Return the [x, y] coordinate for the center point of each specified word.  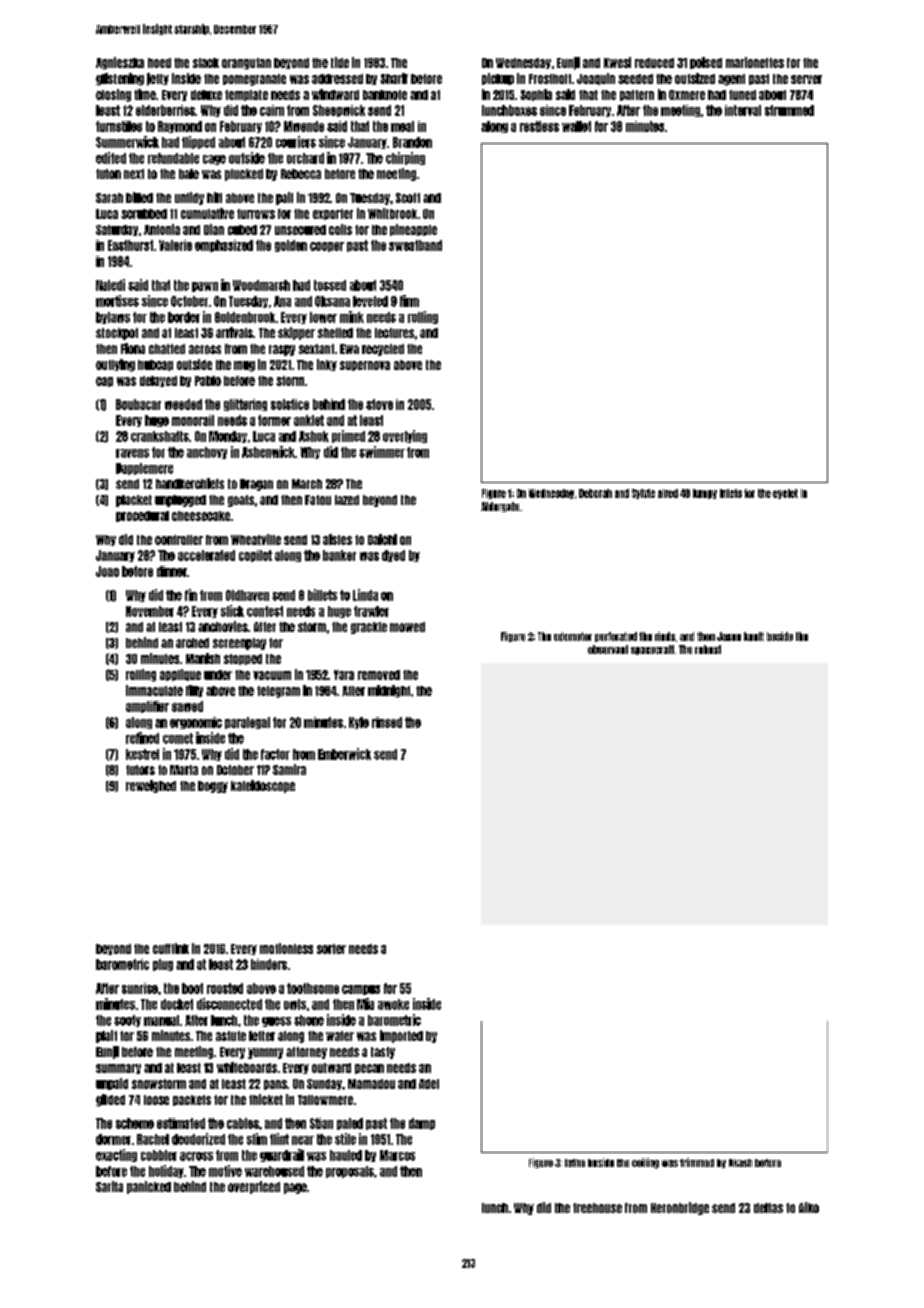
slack [206, 63]
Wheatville [256, 539]
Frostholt [550, 79]
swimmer [382, 452]
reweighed [151, 786]
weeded [183, 404]
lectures [394, 333]
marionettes [755, 62]
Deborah [595, 493]
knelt [754, 636]
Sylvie [643, 494]
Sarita [109, 1186]
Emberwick [344, 754]
